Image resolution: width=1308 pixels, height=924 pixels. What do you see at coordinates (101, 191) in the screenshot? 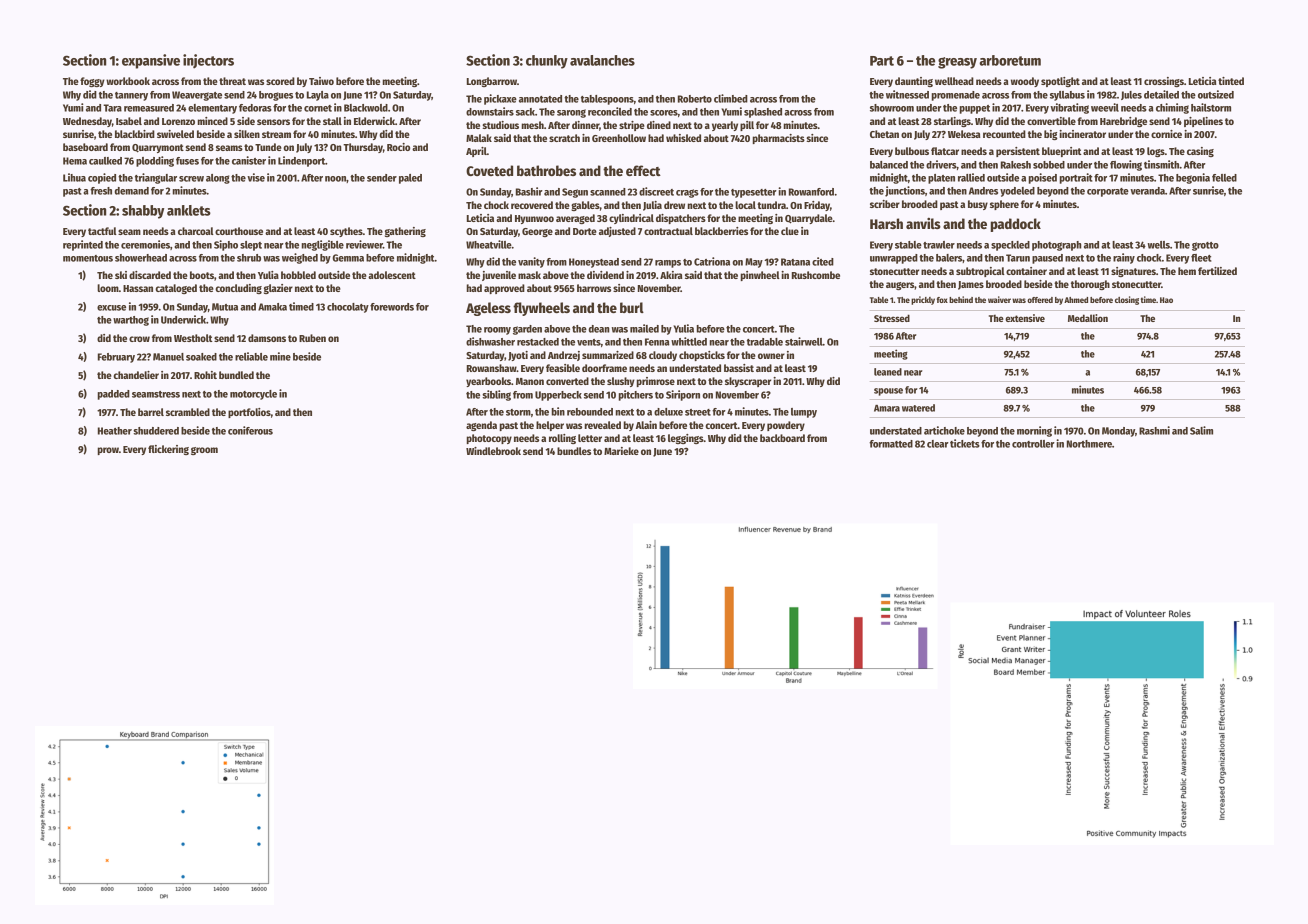
I see `fresh` at bounding box center [101, 191].
